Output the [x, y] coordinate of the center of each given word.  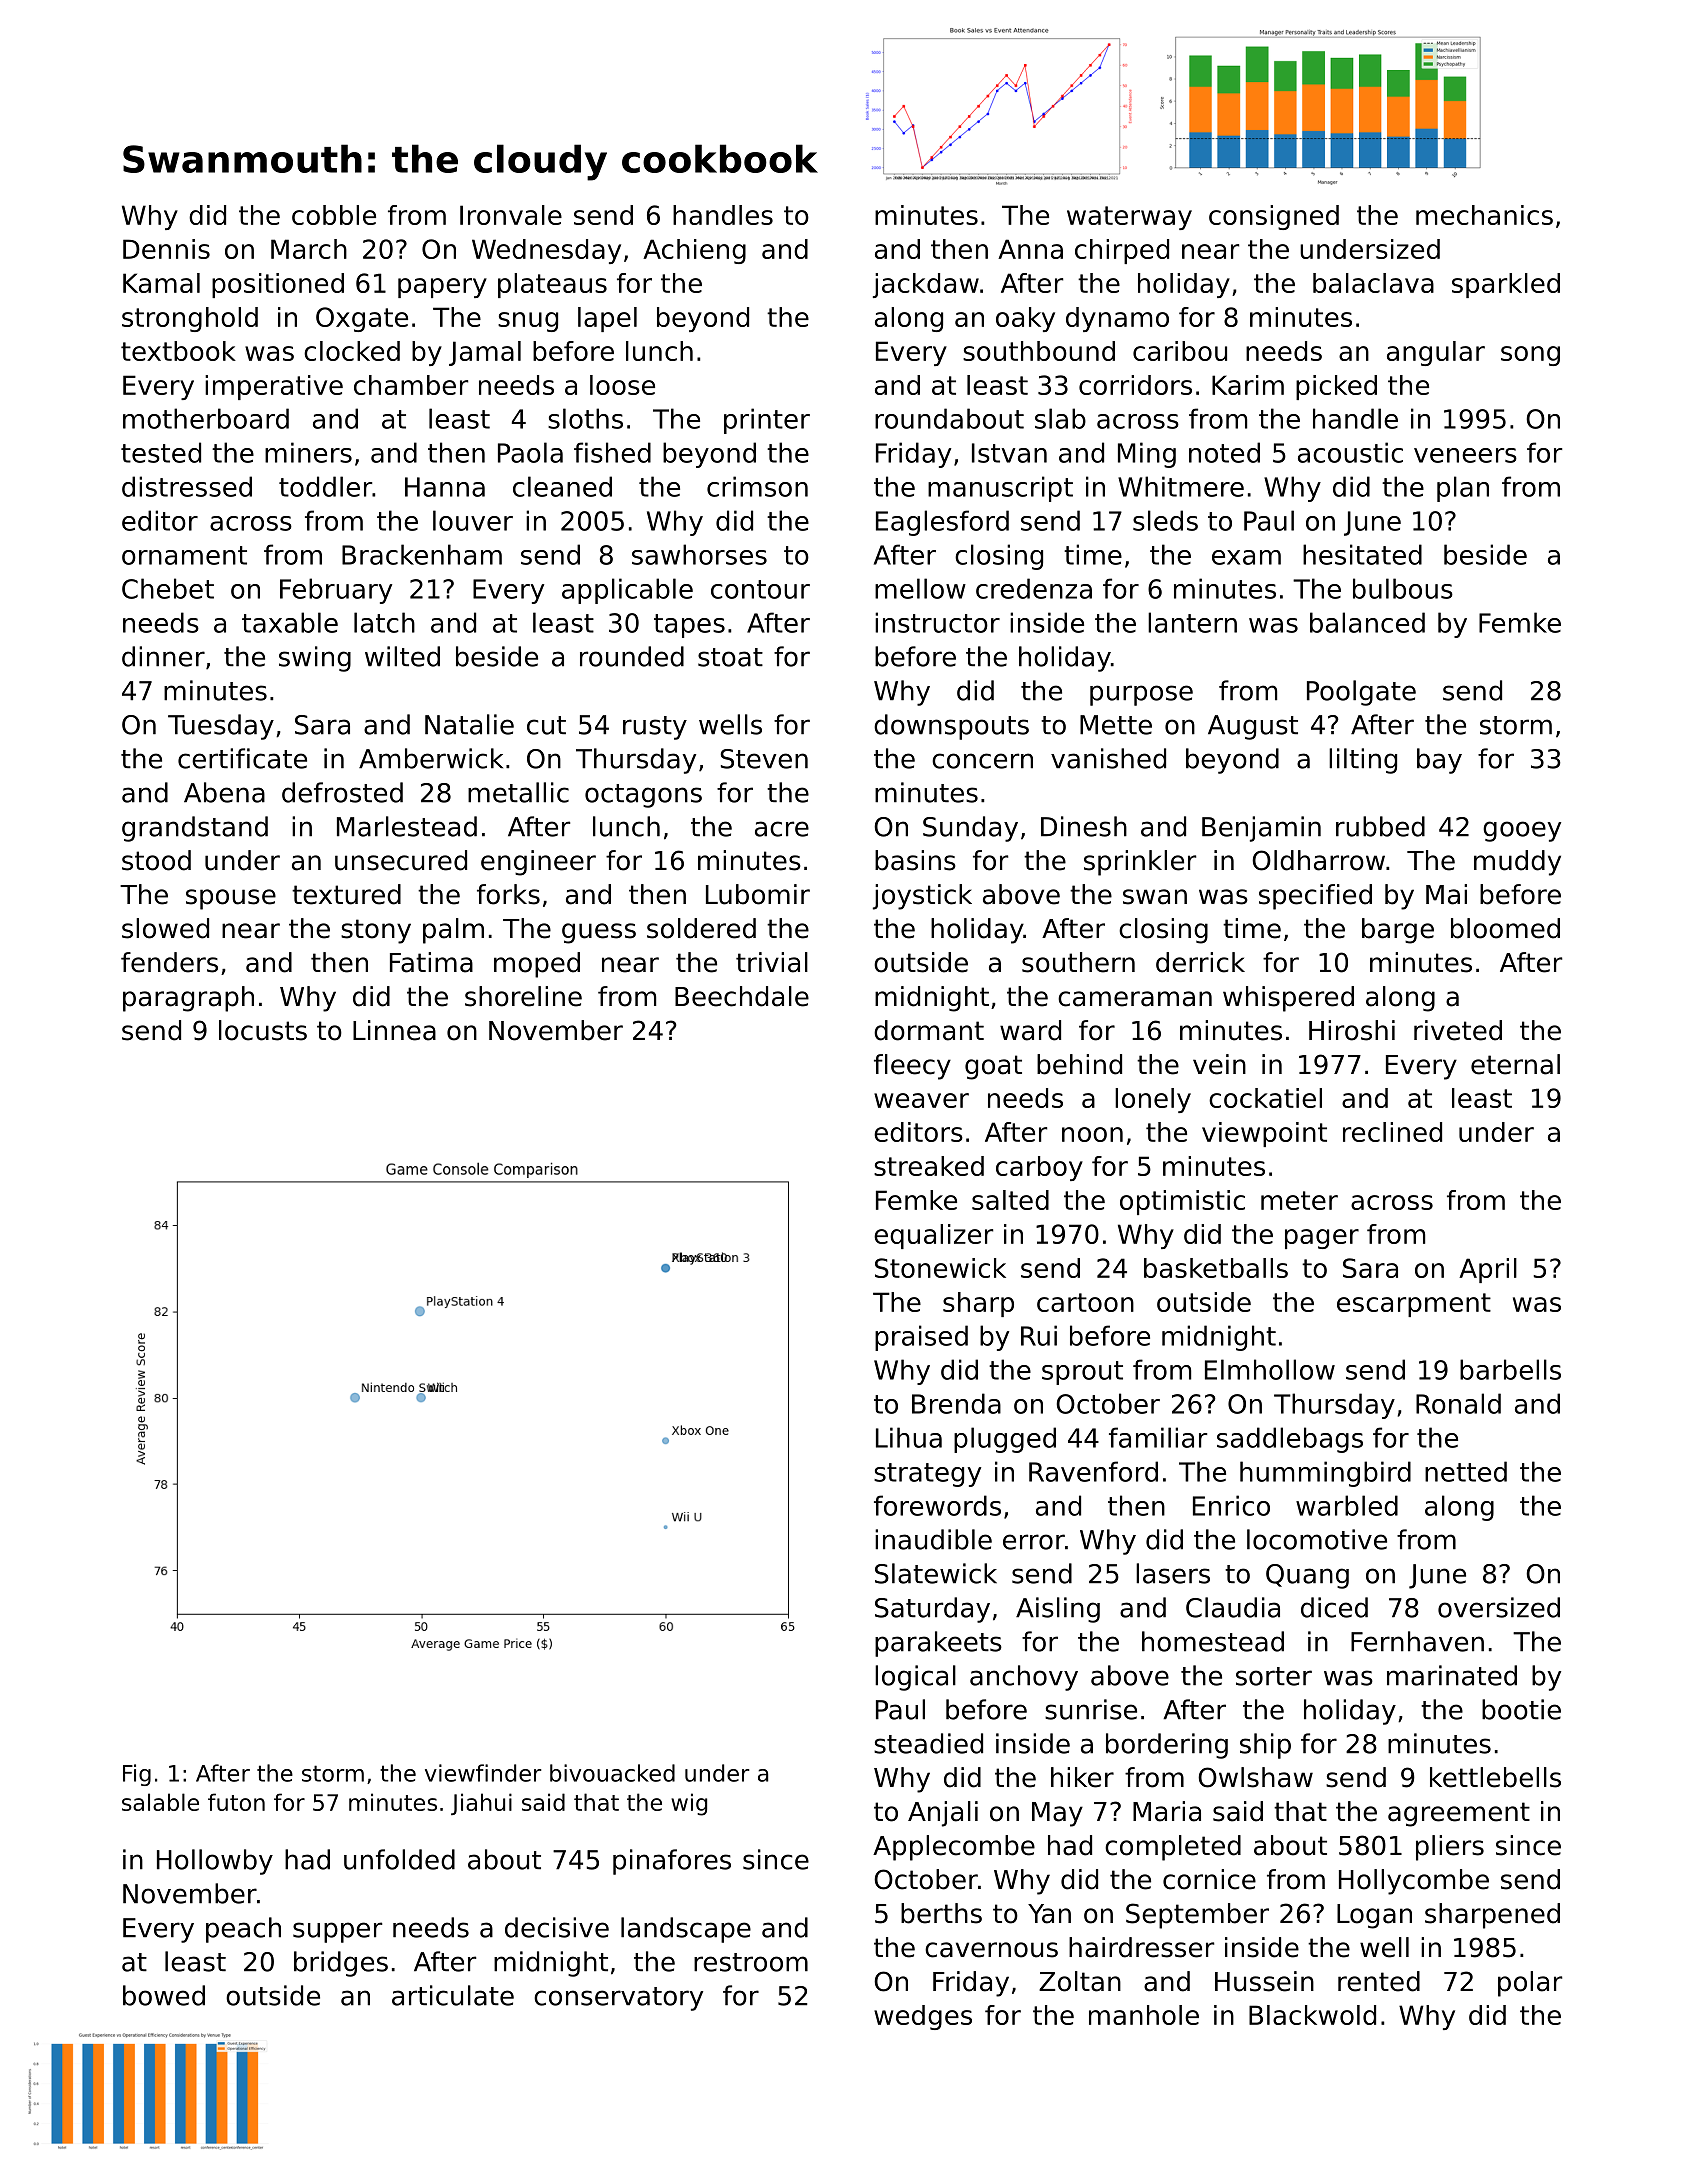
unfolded [399, 1859]
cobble [334, 215]
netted [1466, 1471]
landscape [686, 1930]
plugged [1005, 1440]
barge [1398, 931]
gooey [1522, 831]
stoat [730, 657]
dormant [929, 1030]
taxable [290, 622]
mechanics [1484, 215]
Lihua [909, 1437]
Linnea [394, 1030]
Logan [1374, 1916]
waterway [1129, 218]
